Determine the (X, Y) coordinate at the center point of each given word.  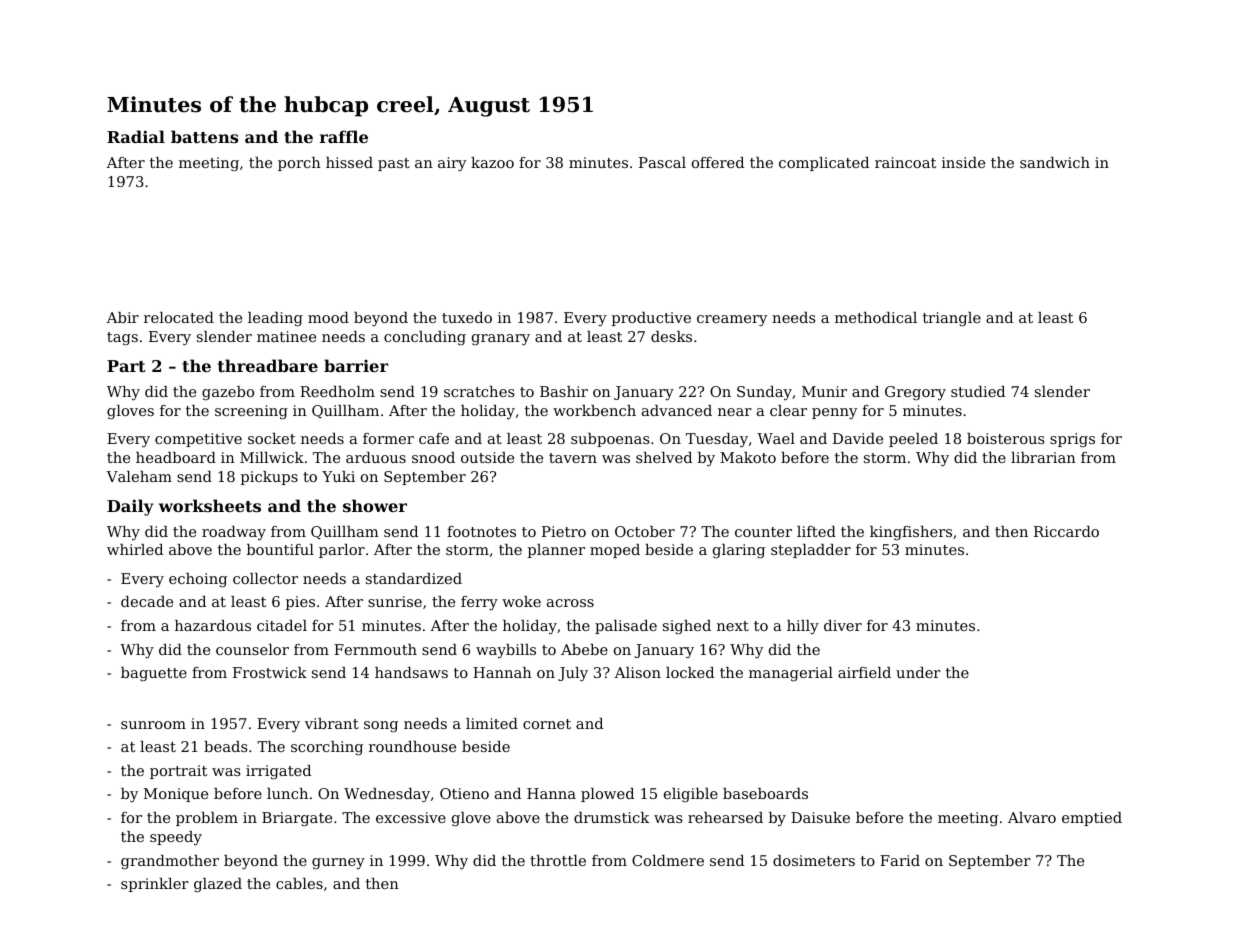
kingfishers (911, 533)
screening (251, 412)
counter (763, 532)
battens (204, 136)
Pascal (662, 162)
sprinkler (155, 885)
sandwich (1055, 162)
